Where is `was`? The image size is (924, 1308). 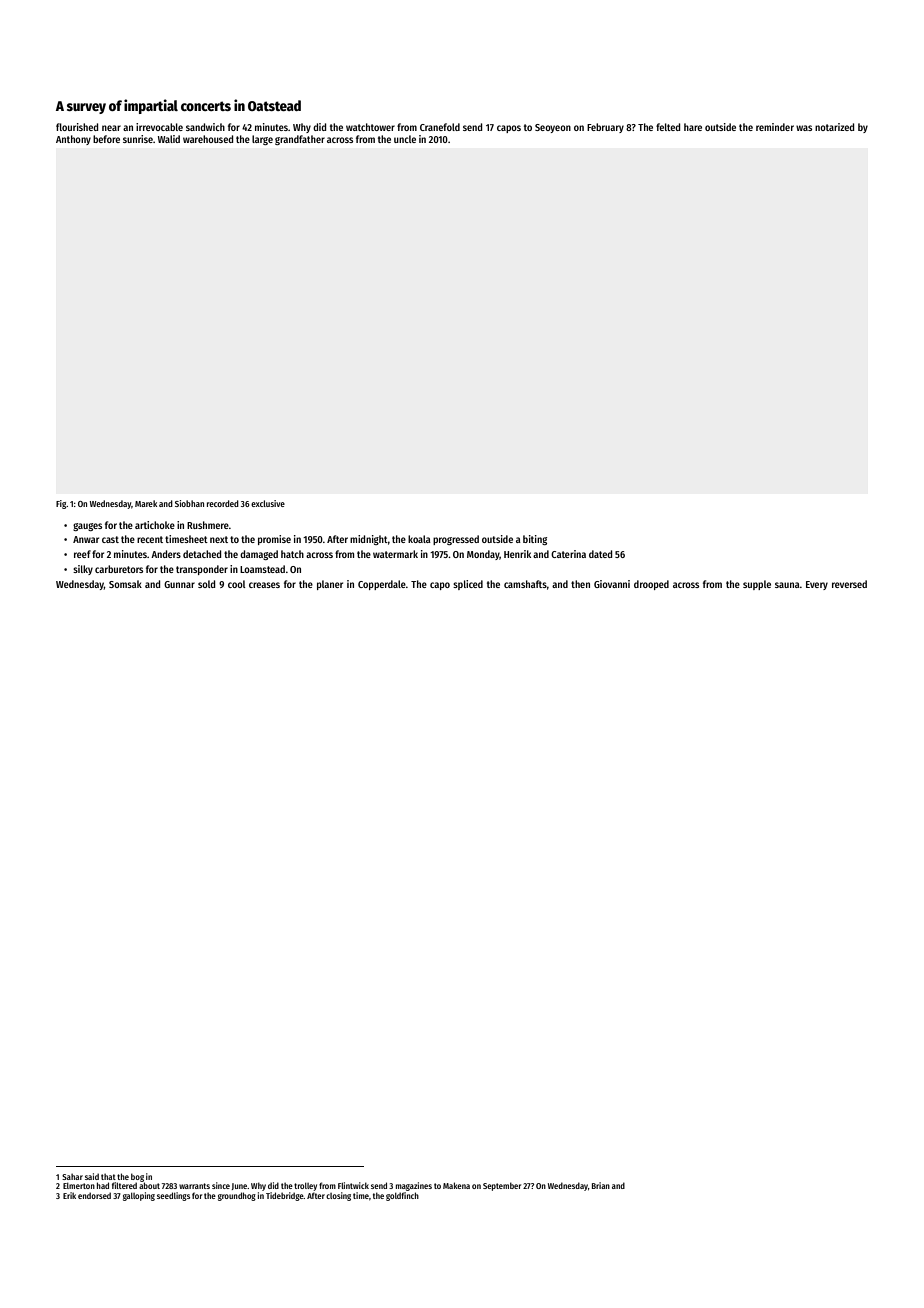
was is located at coordinates (804, 128).
